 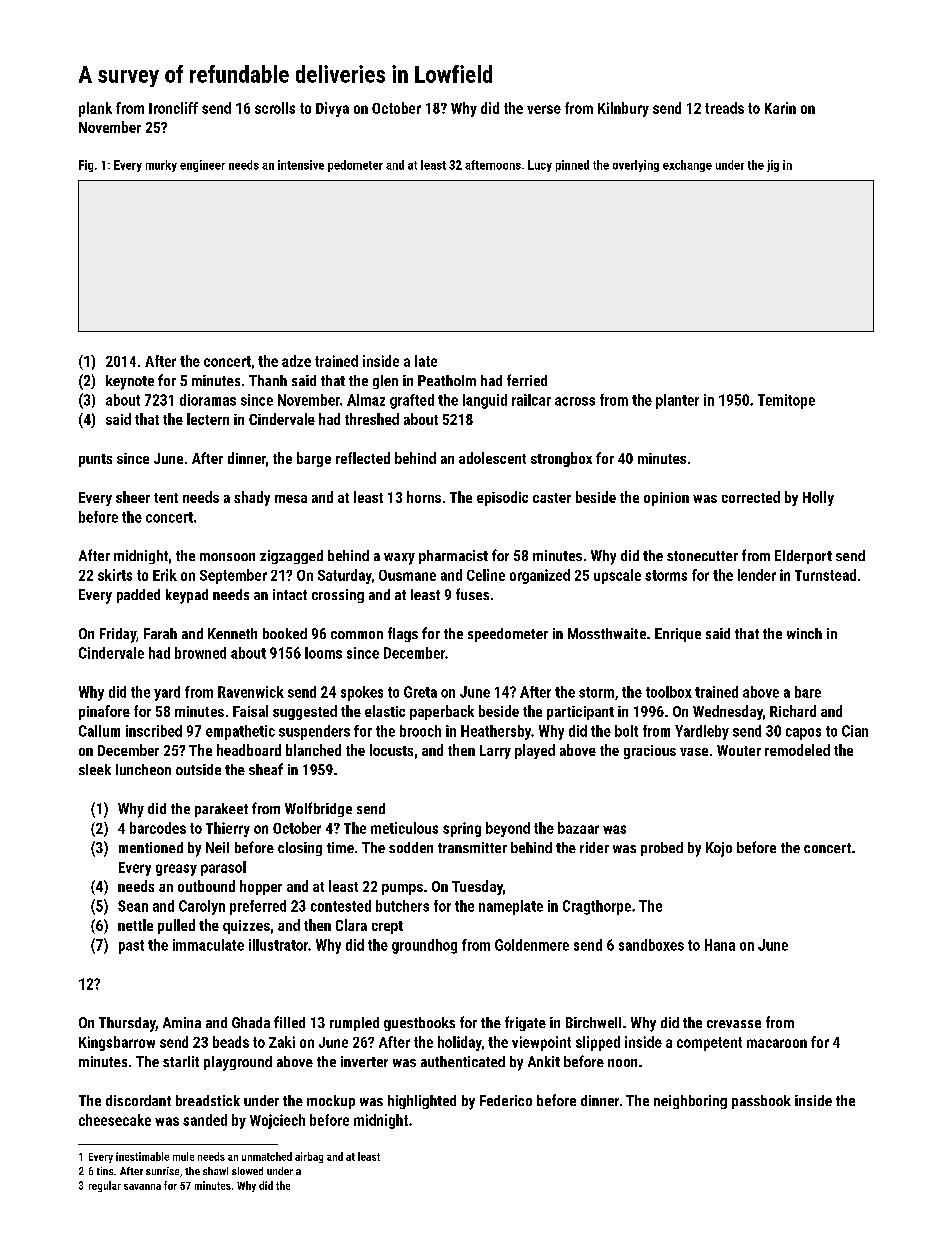 I want to click on airbag, so click(x=309, y=1157).
